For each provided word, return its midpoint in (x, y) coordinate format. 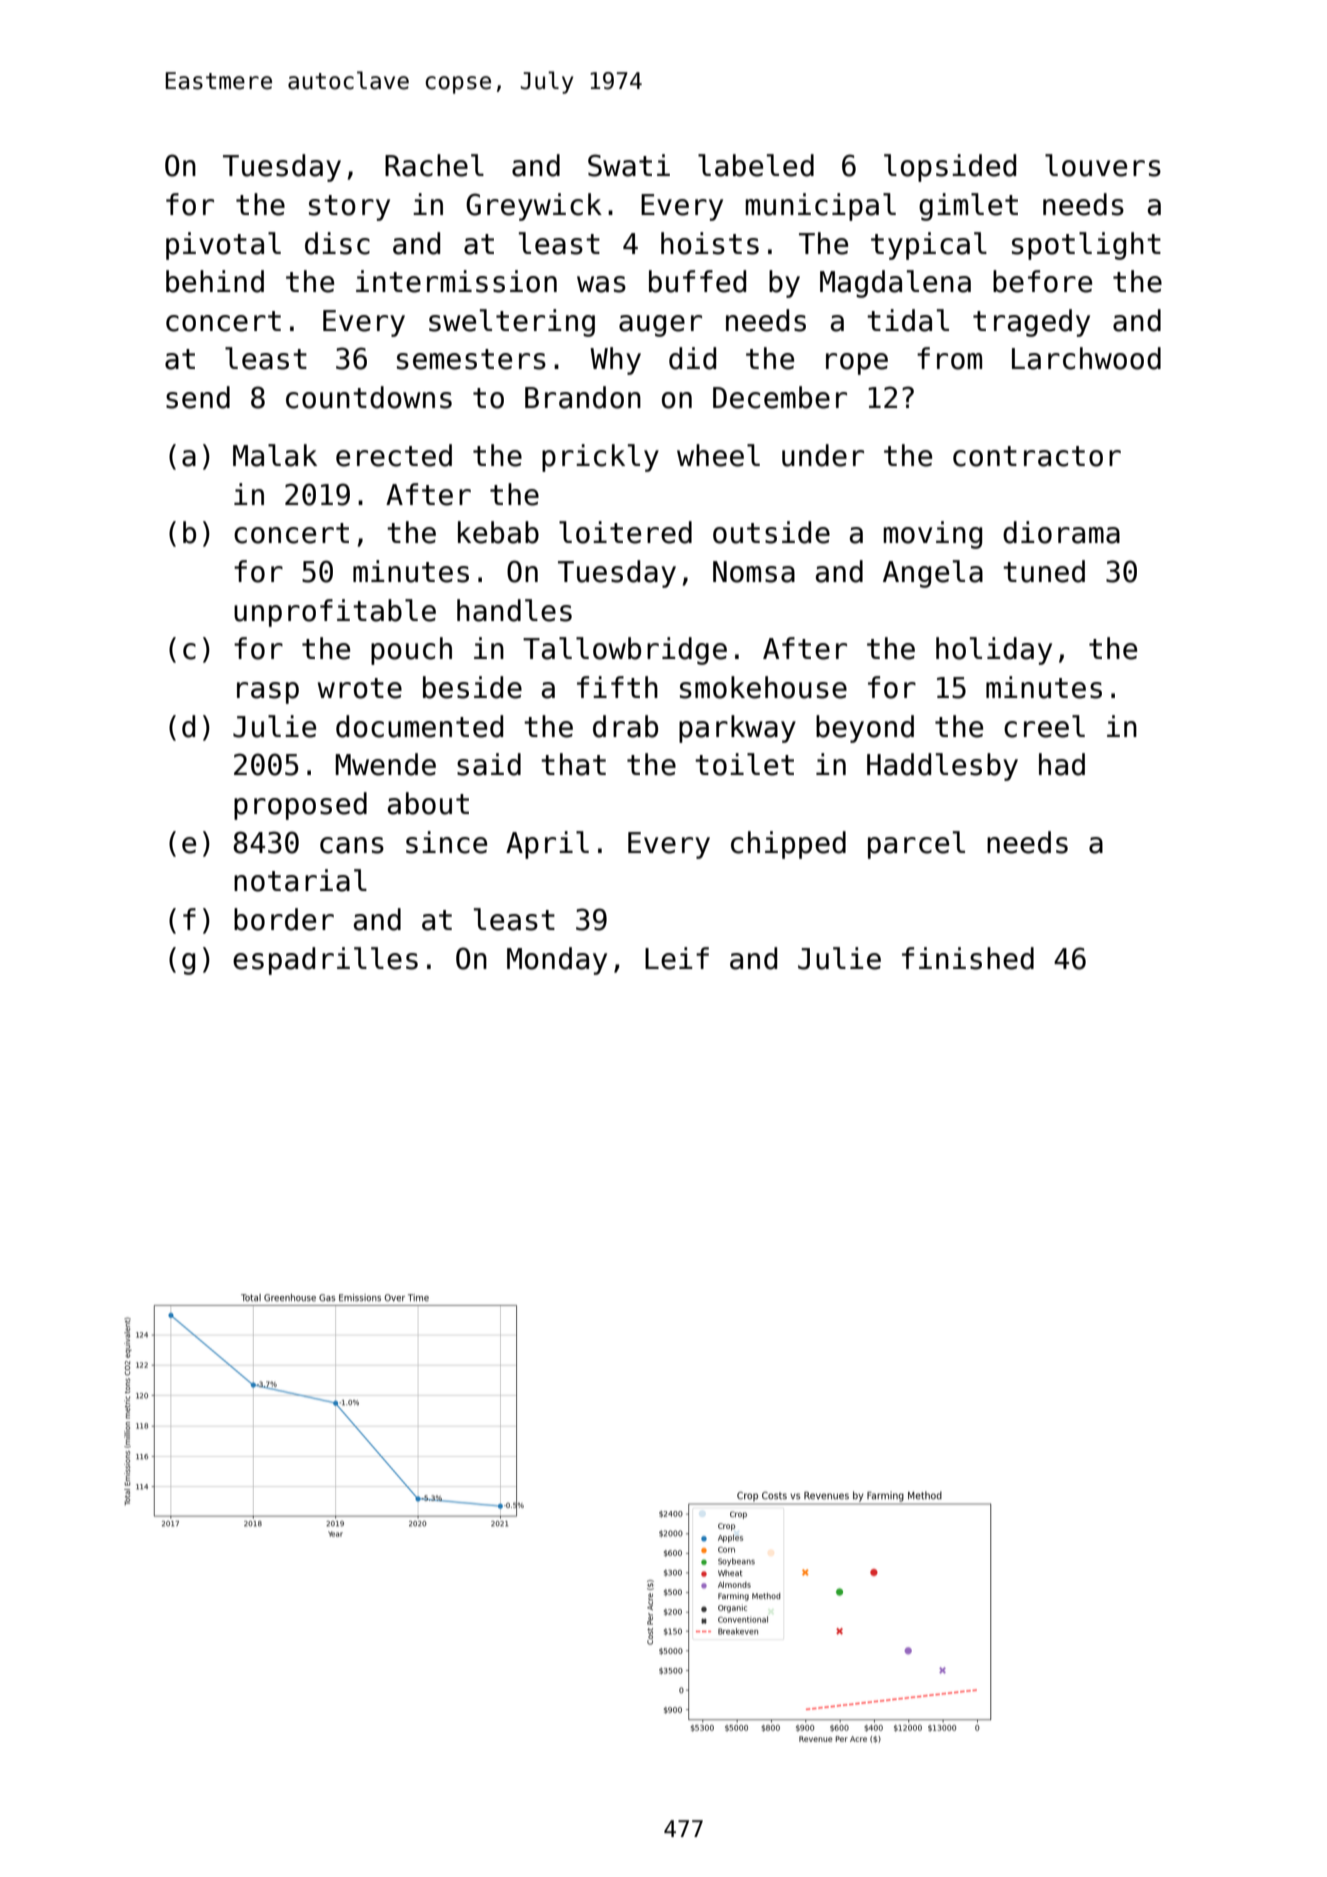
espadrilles (325, 961)
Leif (677, 958)
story (349, 208)
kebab (498, 532)
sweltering (512, 323)
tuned (1044, 571)
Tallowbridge (625, 651)
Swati (629, 165)
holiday (994, 651)
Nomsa (754, 572)
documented (419, 726)
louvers (1103, 165)
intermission (456, 281)
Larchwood (1086, 358)
